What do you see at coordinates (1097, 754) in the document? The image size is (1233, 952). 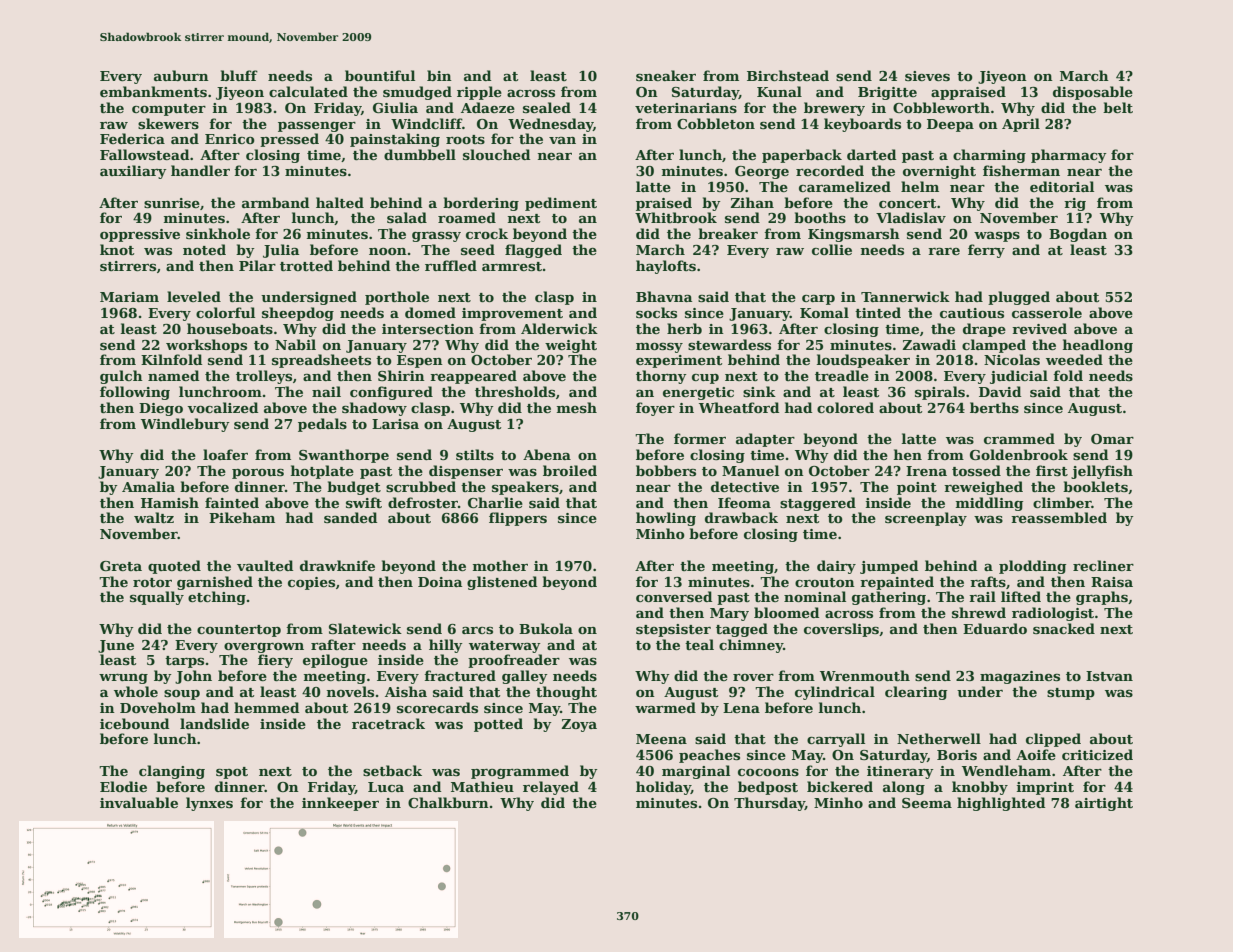 I see `criticized` at bounding box center [1097, 754].
